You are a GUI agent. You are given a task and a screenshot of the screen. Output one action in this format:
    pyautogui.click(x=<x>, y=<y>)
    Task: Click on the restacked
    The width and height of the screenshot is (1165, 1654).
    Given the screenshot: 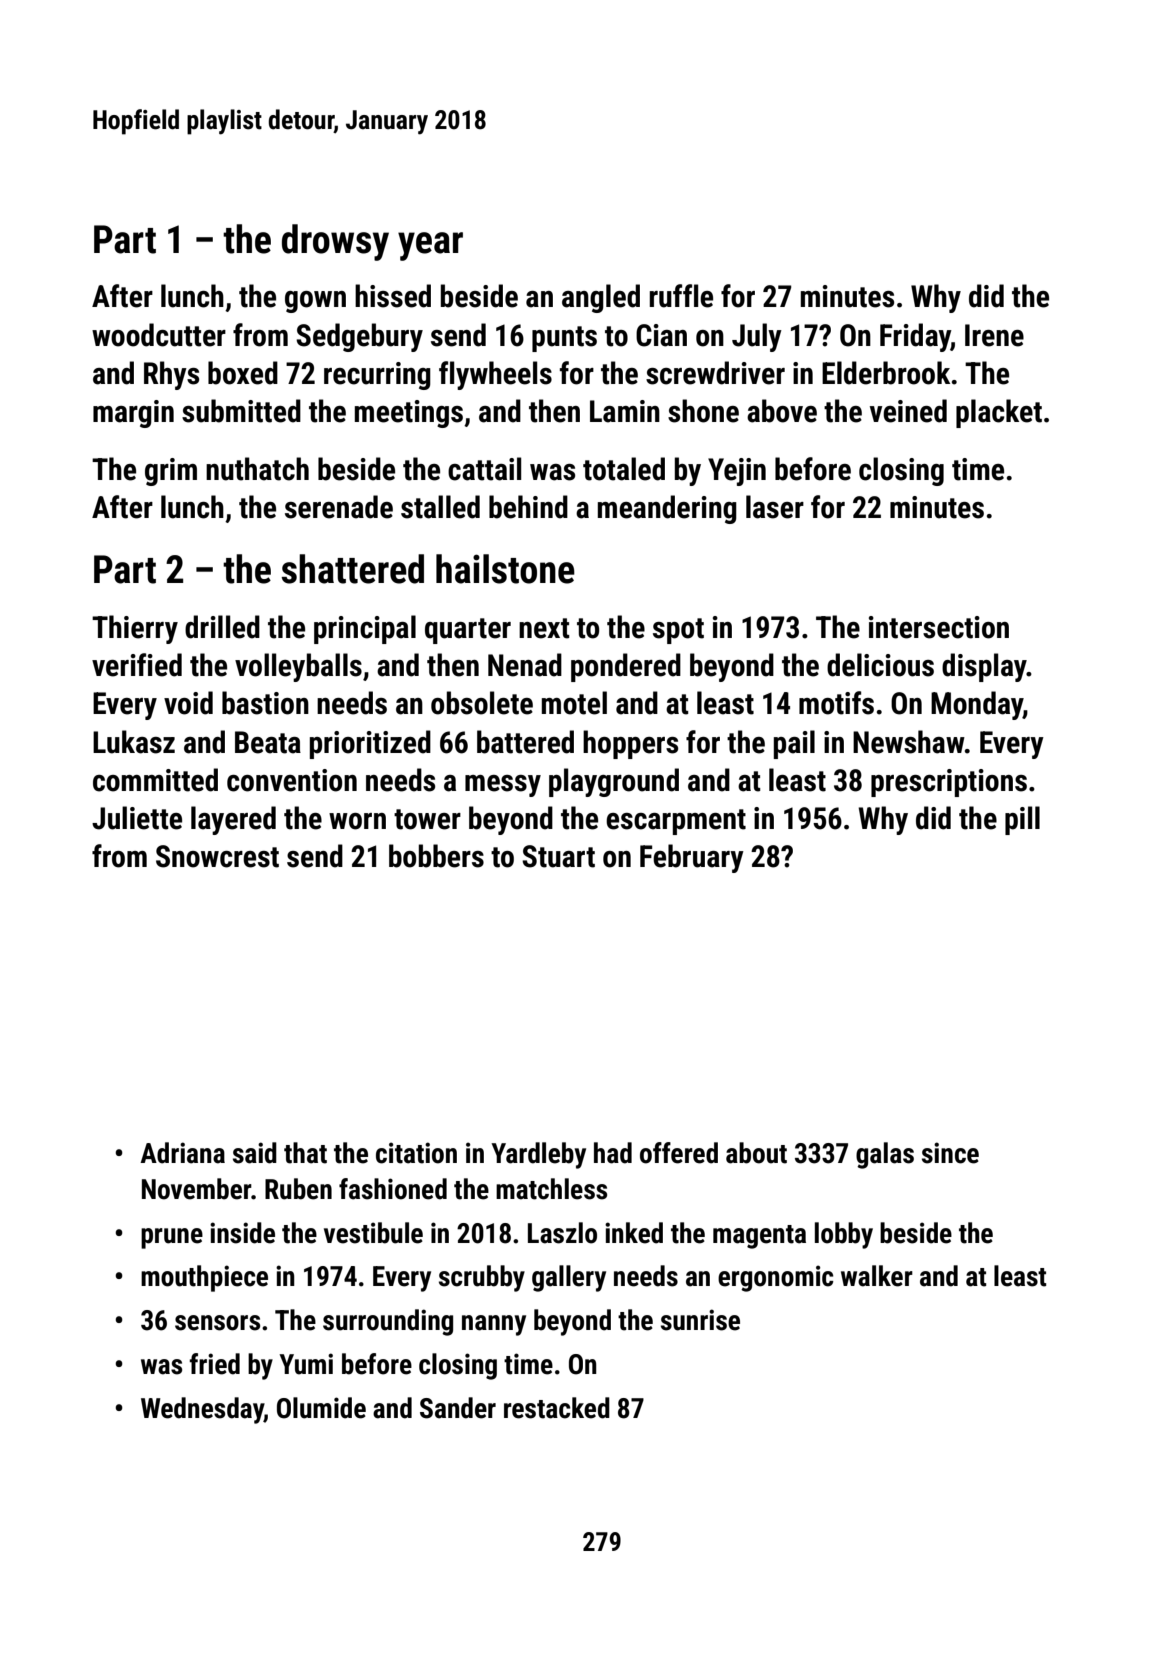 What is the action you would take?
    pyautogui.click(x=557, y=1408)
